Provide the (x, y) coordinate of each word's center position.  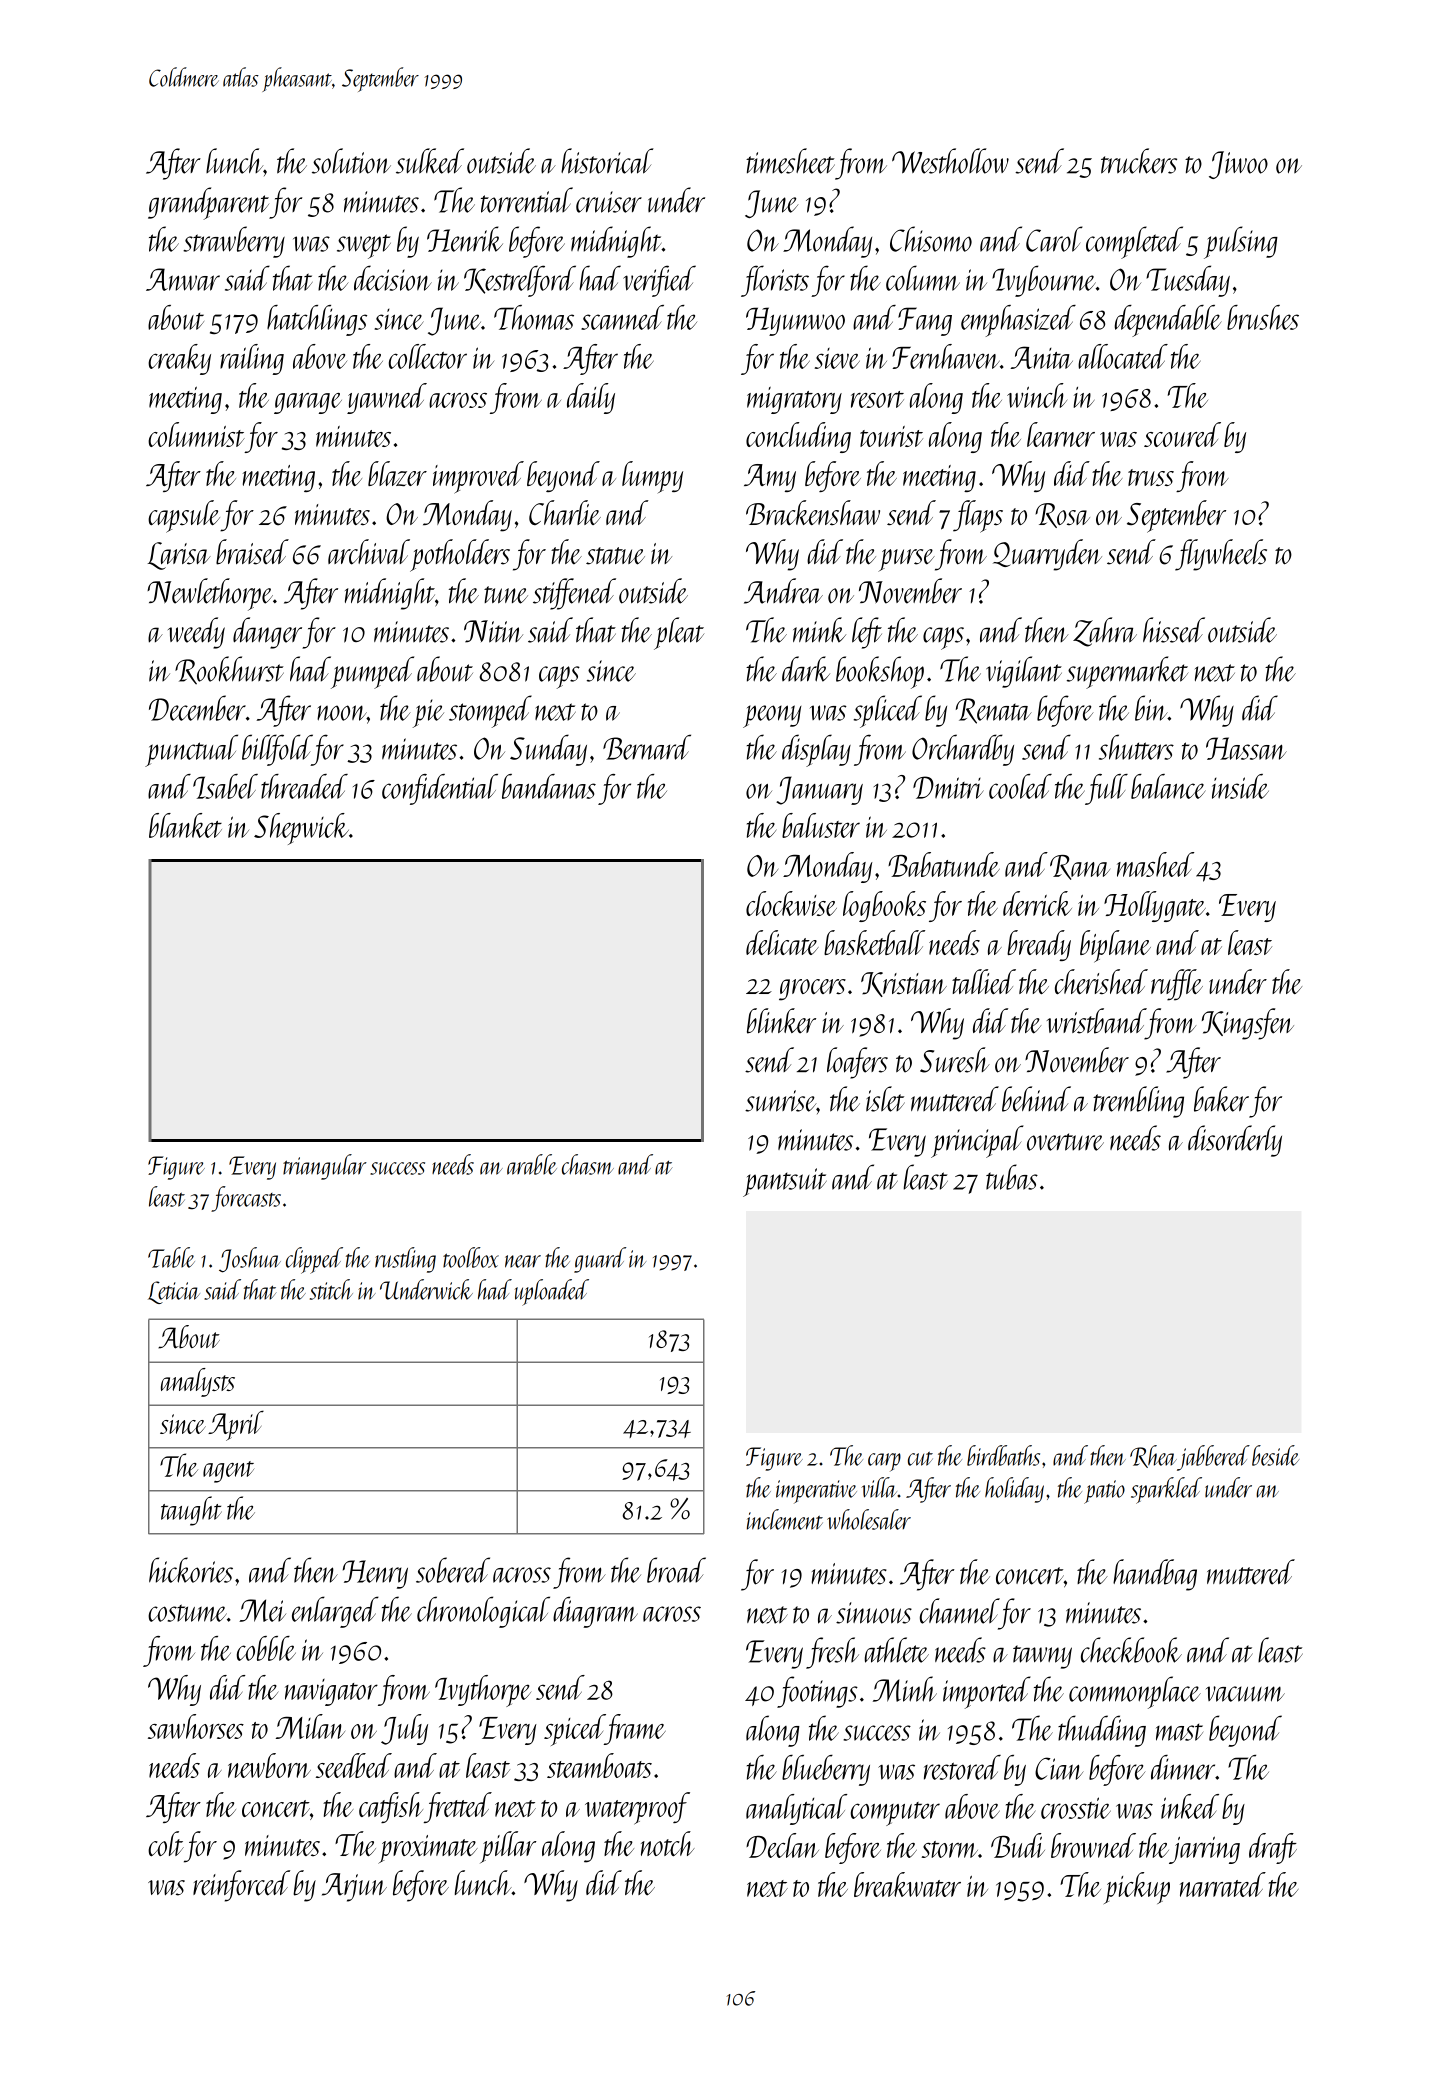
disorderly (1235, 1141)
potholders (460, 555)
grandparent (208, 203)
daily (591, 398)
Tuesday (1188, 281)
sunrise (780, 1101)
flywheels (1221, 555)
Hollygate (1155, 906)
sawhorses (196, 1726)
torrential (527, 200)
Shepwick (301, 829)
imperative (816, 1492)
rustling (405, 1260)
